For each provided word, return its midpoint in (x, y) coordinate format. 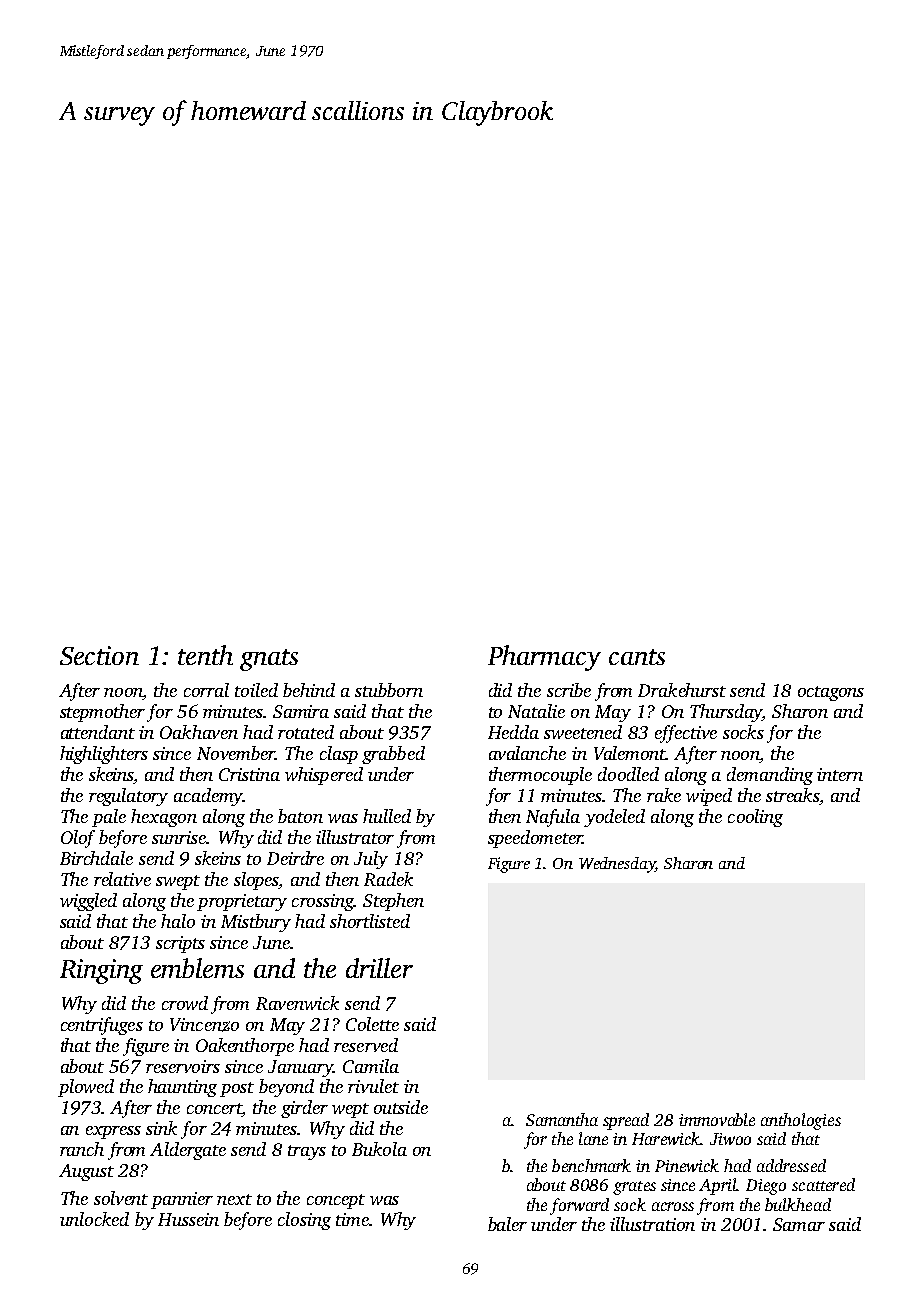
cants (637, 657)
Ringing (101, 971)
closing (304, 1221)
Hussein (188, 1219)
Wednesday (617, 865)
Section (99, 655)
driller (379, 968)
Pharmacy (544, 658)
